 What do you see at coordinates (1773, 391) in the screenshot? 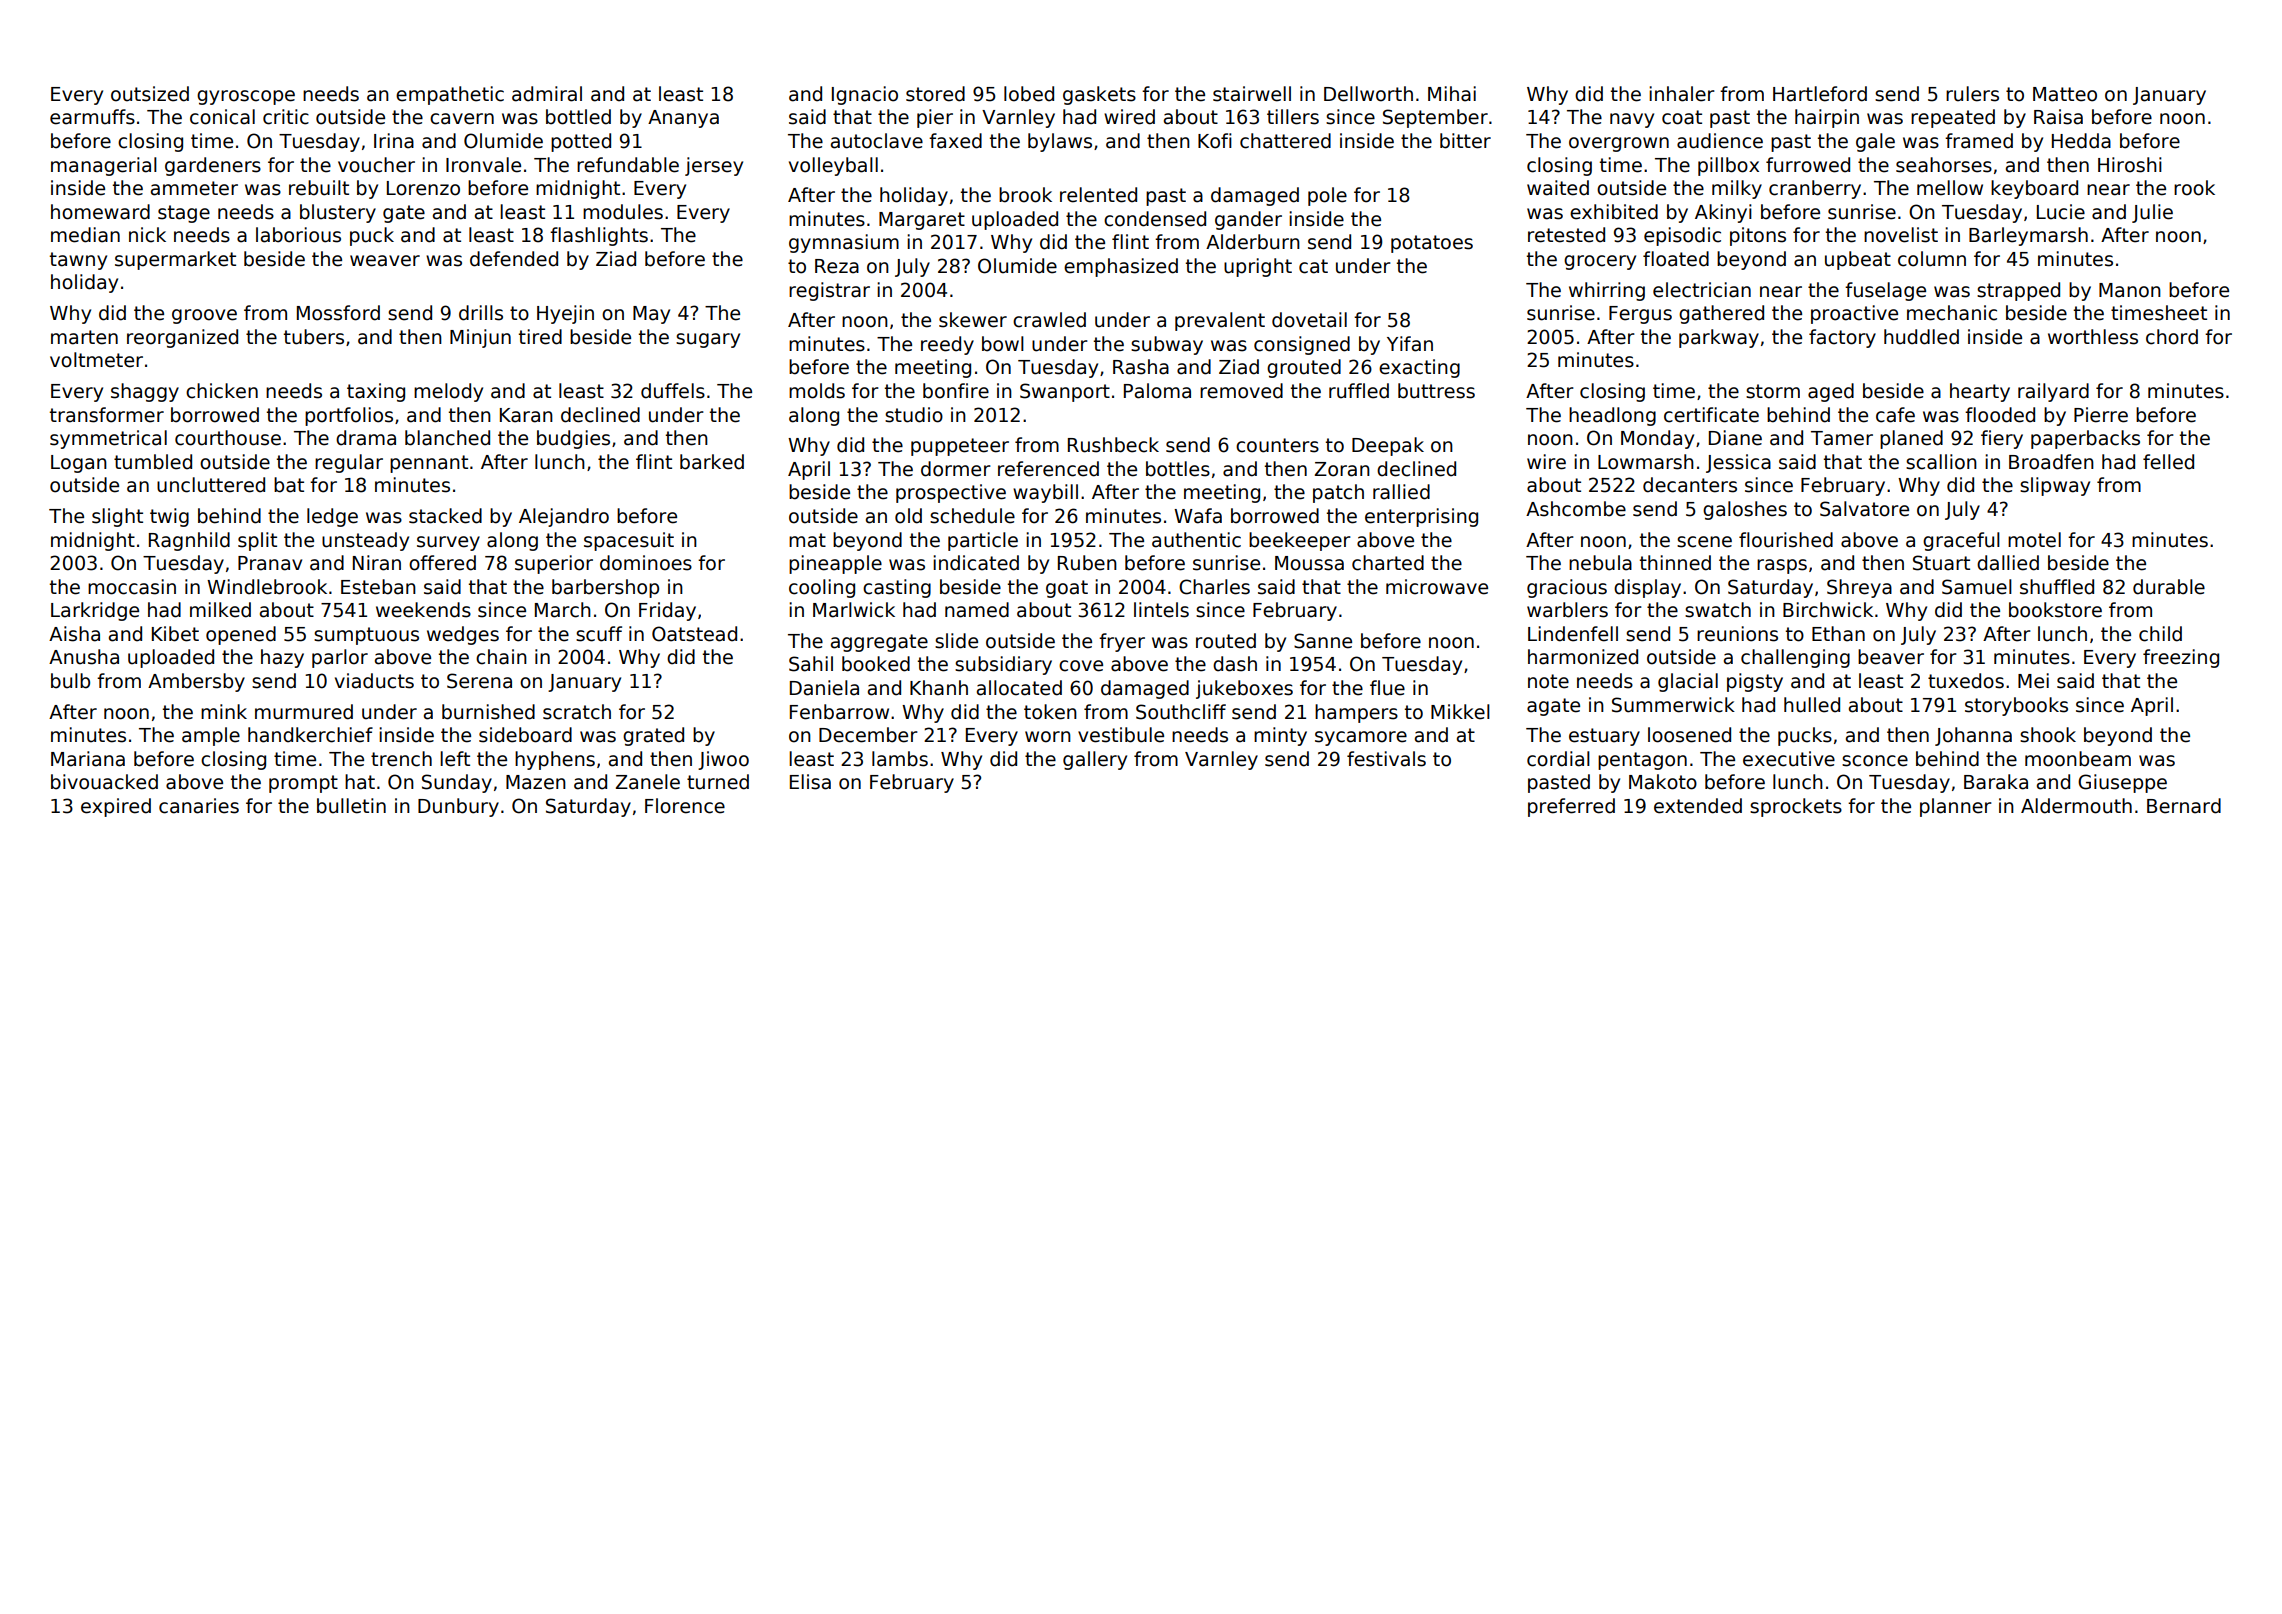
I see `storm` at bounding box center [1773, 391].
